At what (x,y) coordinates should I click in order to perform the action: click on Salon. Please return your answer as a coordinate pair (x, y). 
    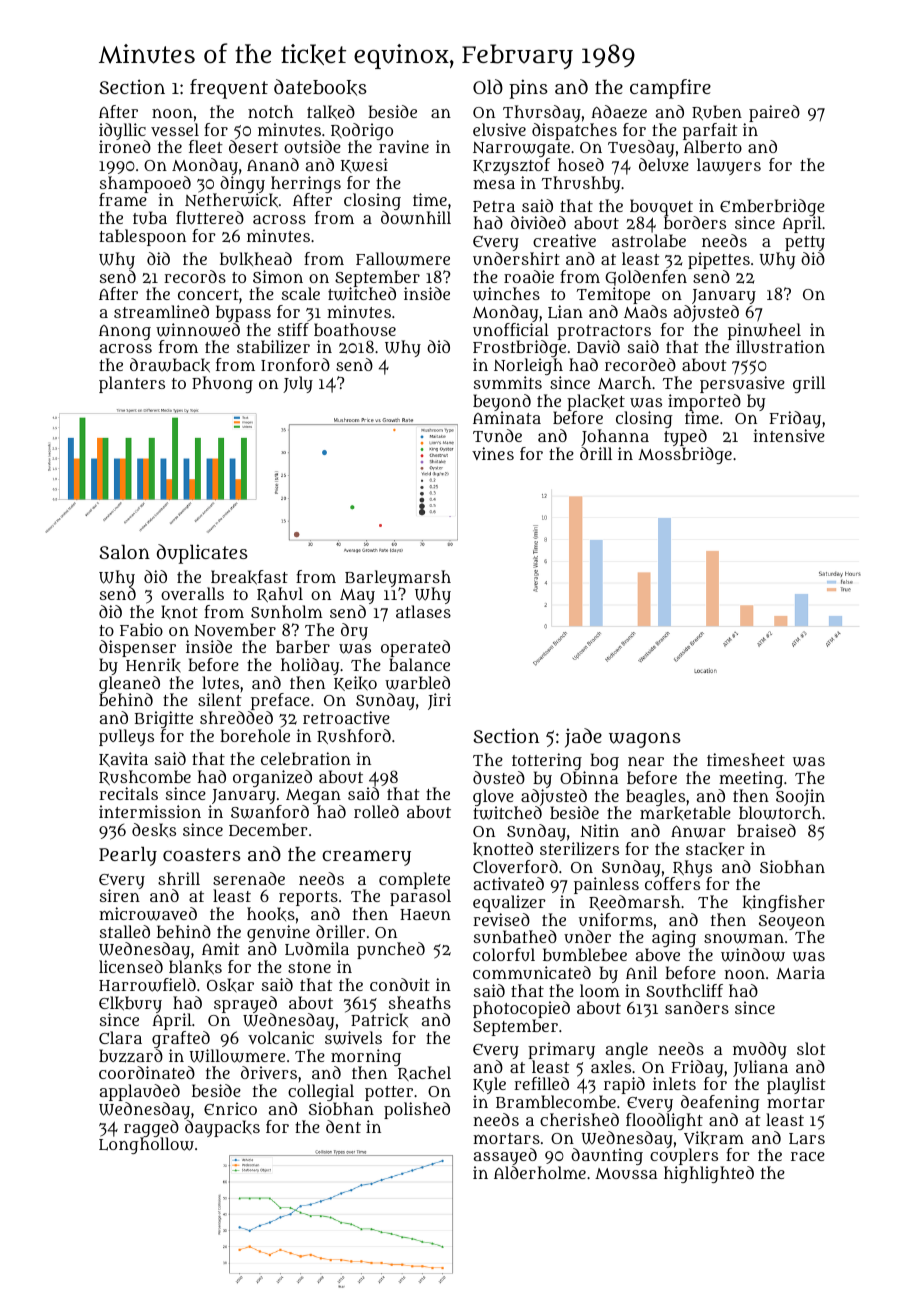
    Looking at the image, I should click on (124, 552).
